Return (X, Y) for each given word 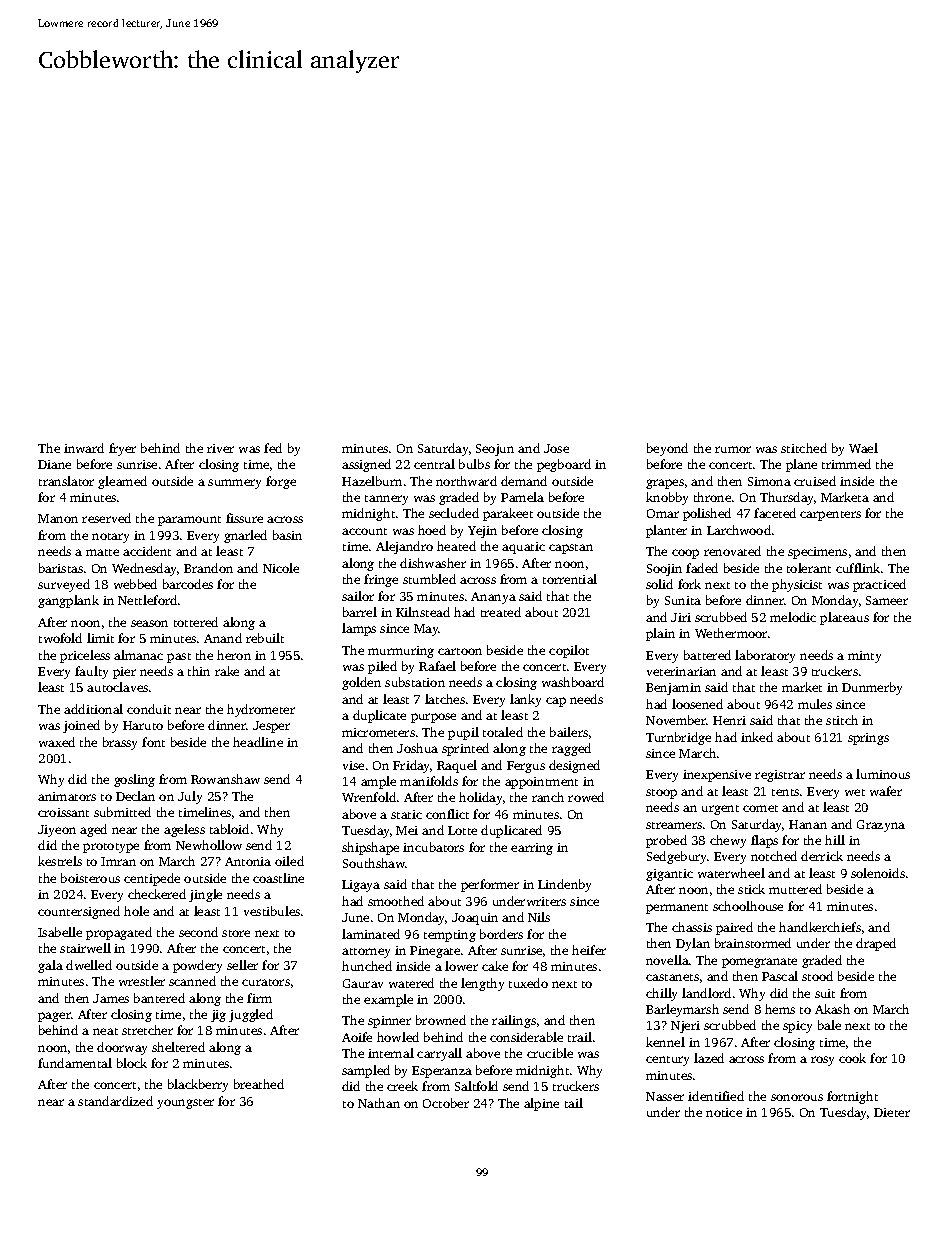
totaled (503, 732)
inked (757, 737)
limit (100, 638)
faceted (775, 513)
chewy (728, 841)
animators (67, 796)
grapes (665, 484)
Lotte (462, 830)
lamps (359, 629)
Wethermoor (731, 633)
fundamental (75, 1063)
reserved (106, 518)
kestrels (60, 861)
